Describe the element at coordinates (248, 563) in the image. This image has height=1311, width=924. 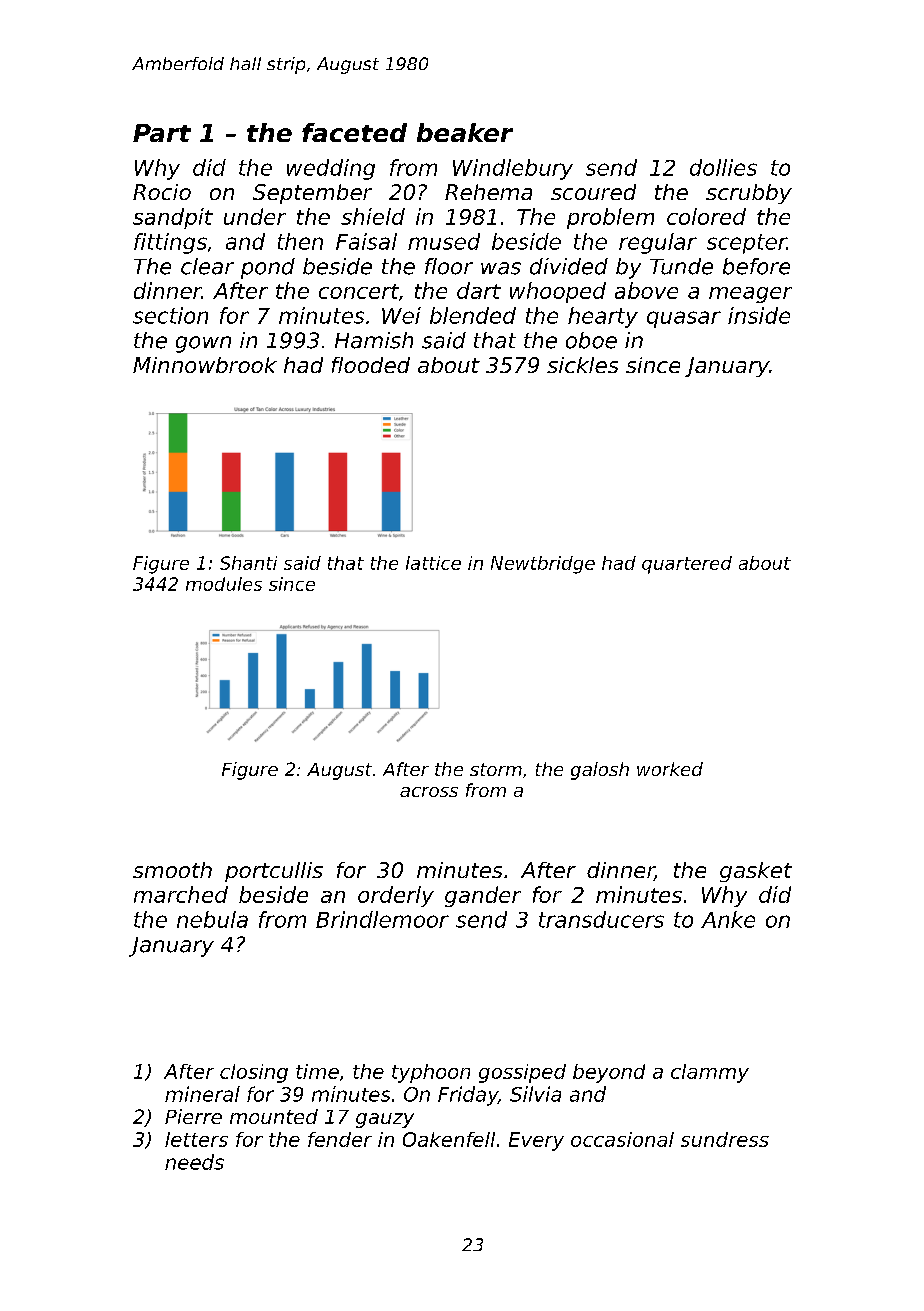
I see `Shanti` at that location.
